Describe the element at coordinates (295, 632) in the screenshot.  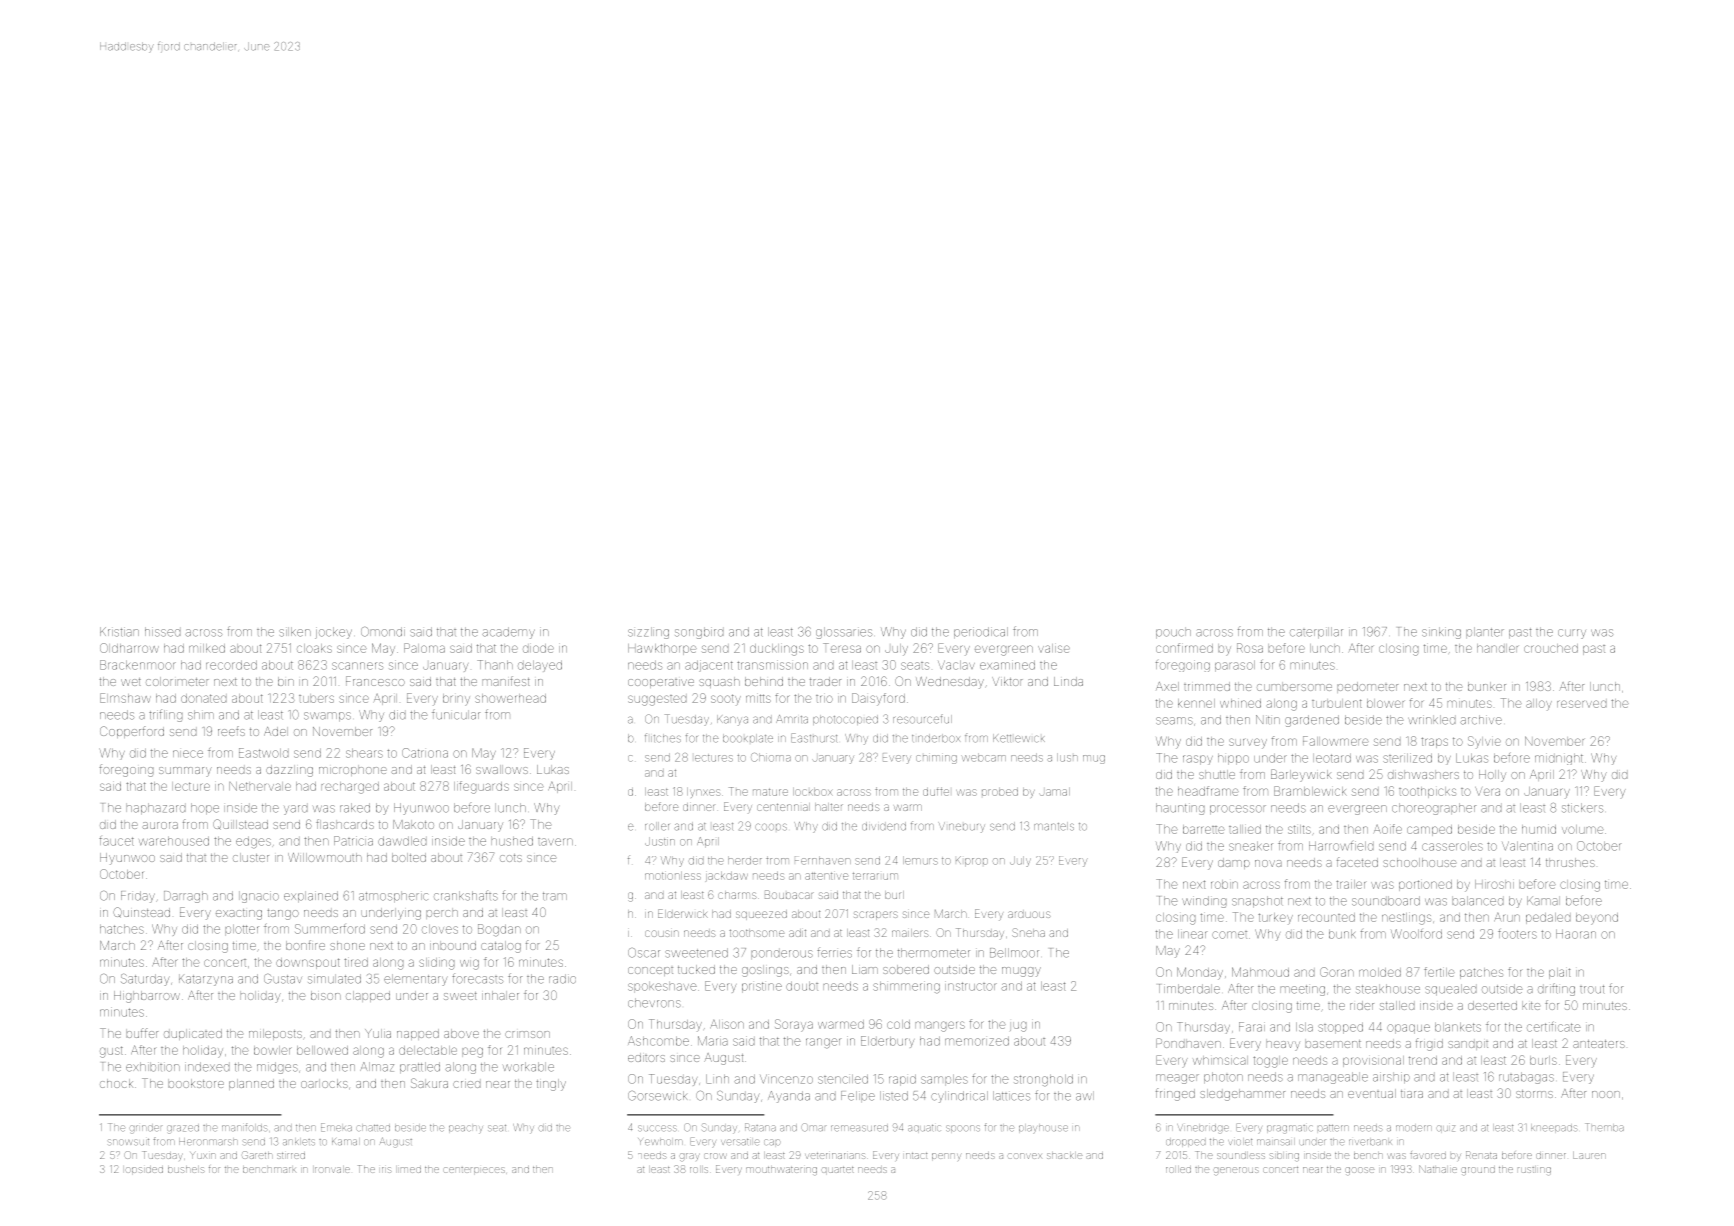
I see `silken` at that location.
